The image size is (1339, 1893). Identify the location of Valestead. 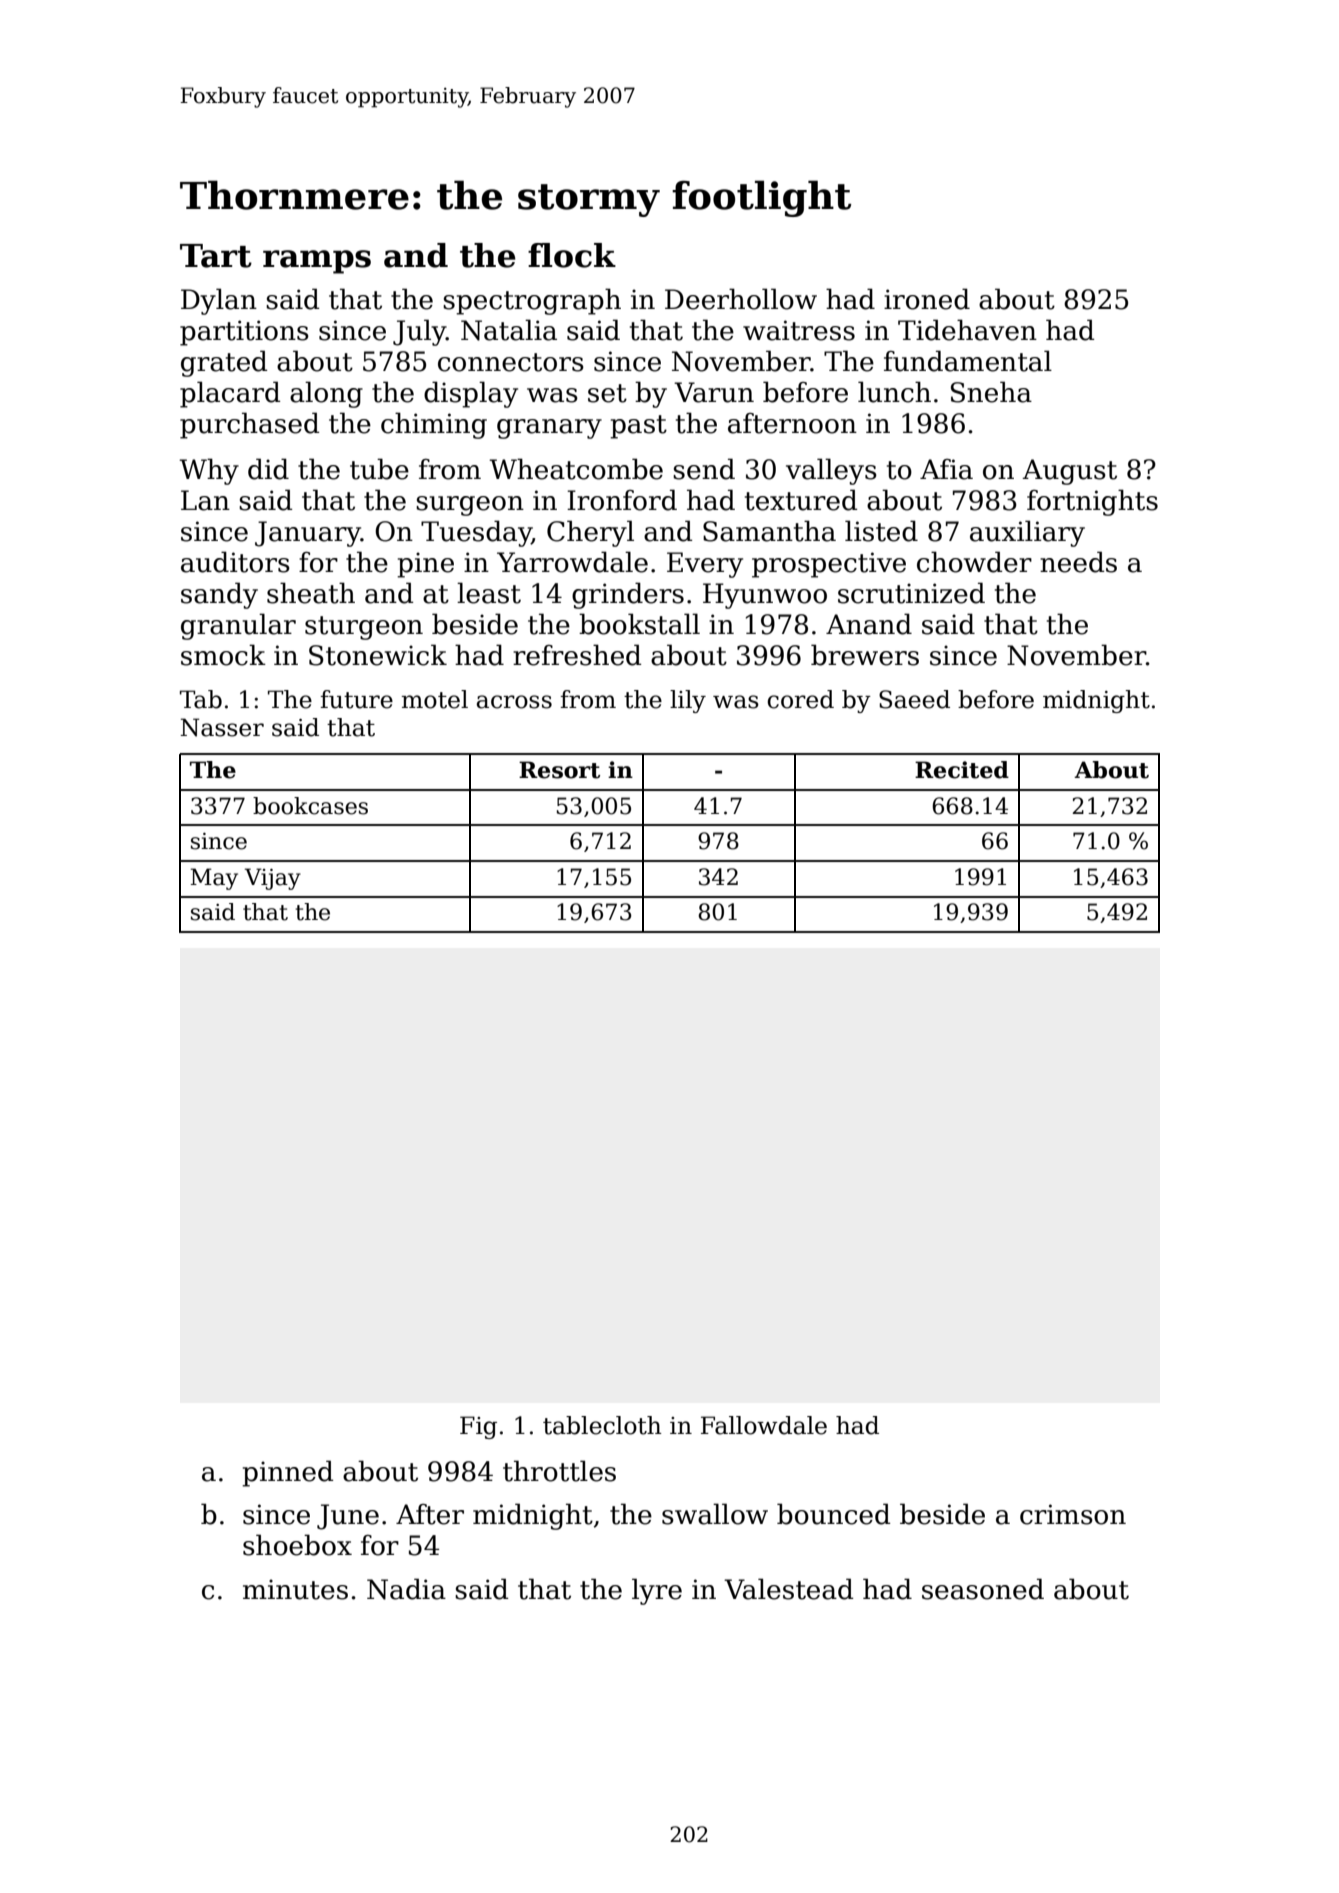
(788, 1589).
